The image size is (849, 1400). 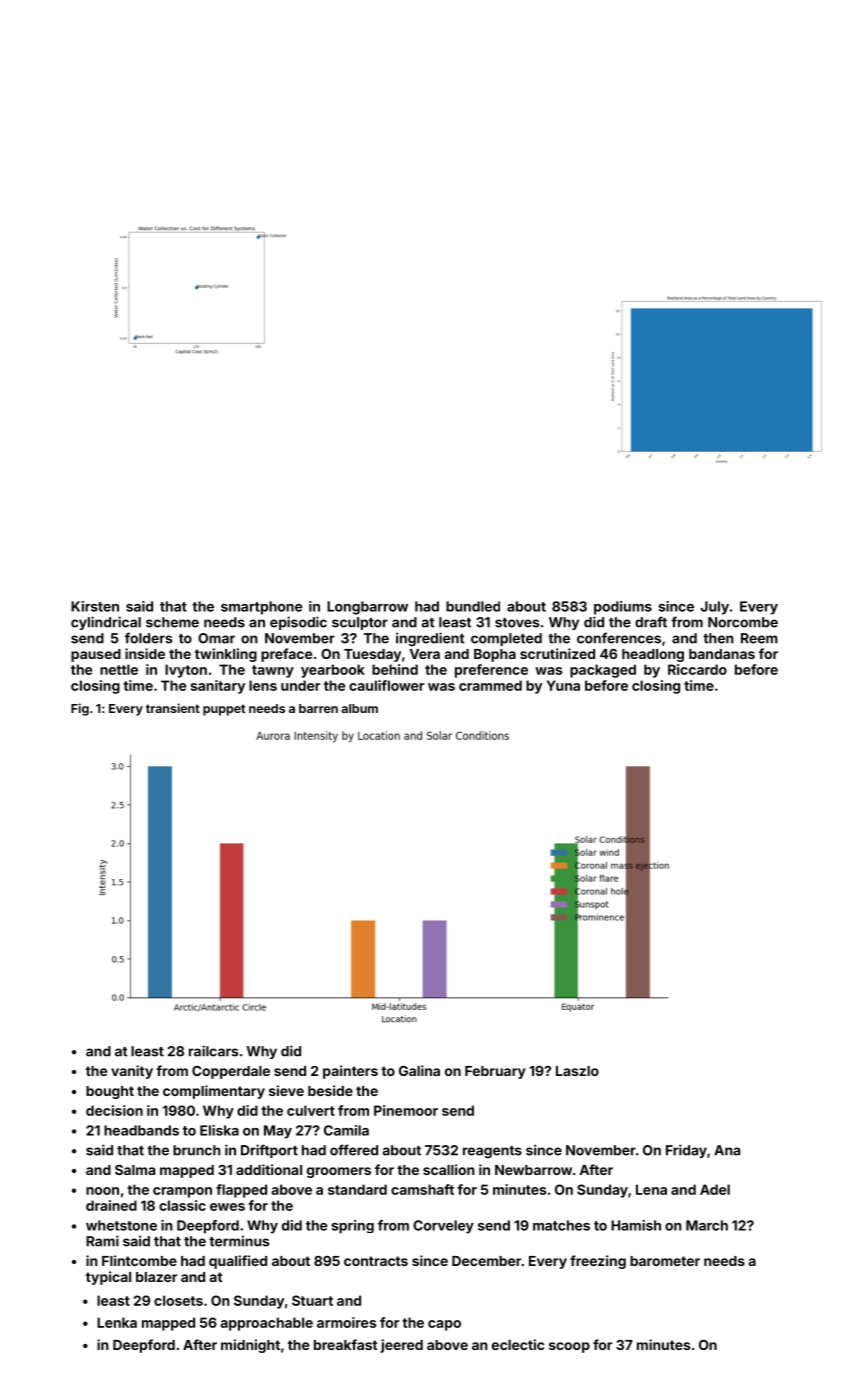 What do you see at coordinates (490, 685) in the screenshot?
I see `crammed` at bounding box center [490, 685].
